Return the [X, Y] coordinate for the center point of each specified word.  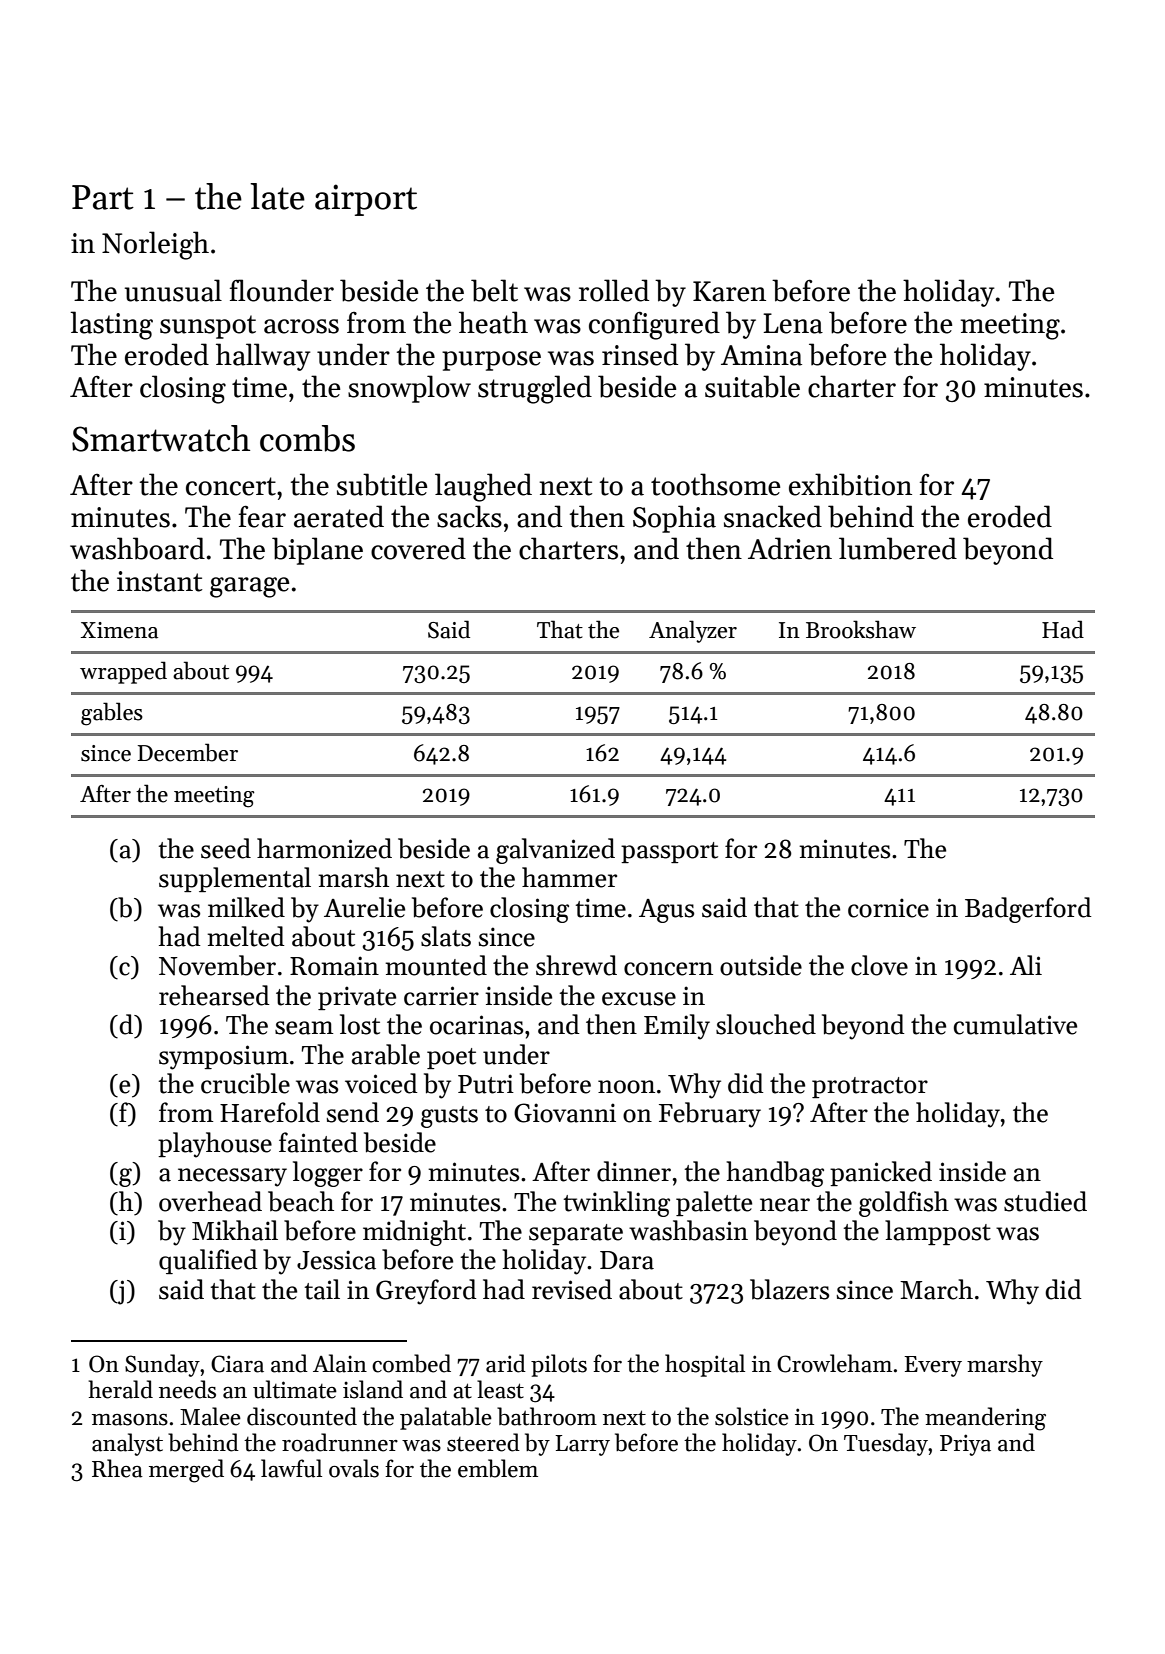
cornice [888, 908]
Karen [729, 291]
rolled [614, 290]
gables [112, 714]
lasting [111, 325]
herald [120, 1389]
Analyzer [693, 631]
